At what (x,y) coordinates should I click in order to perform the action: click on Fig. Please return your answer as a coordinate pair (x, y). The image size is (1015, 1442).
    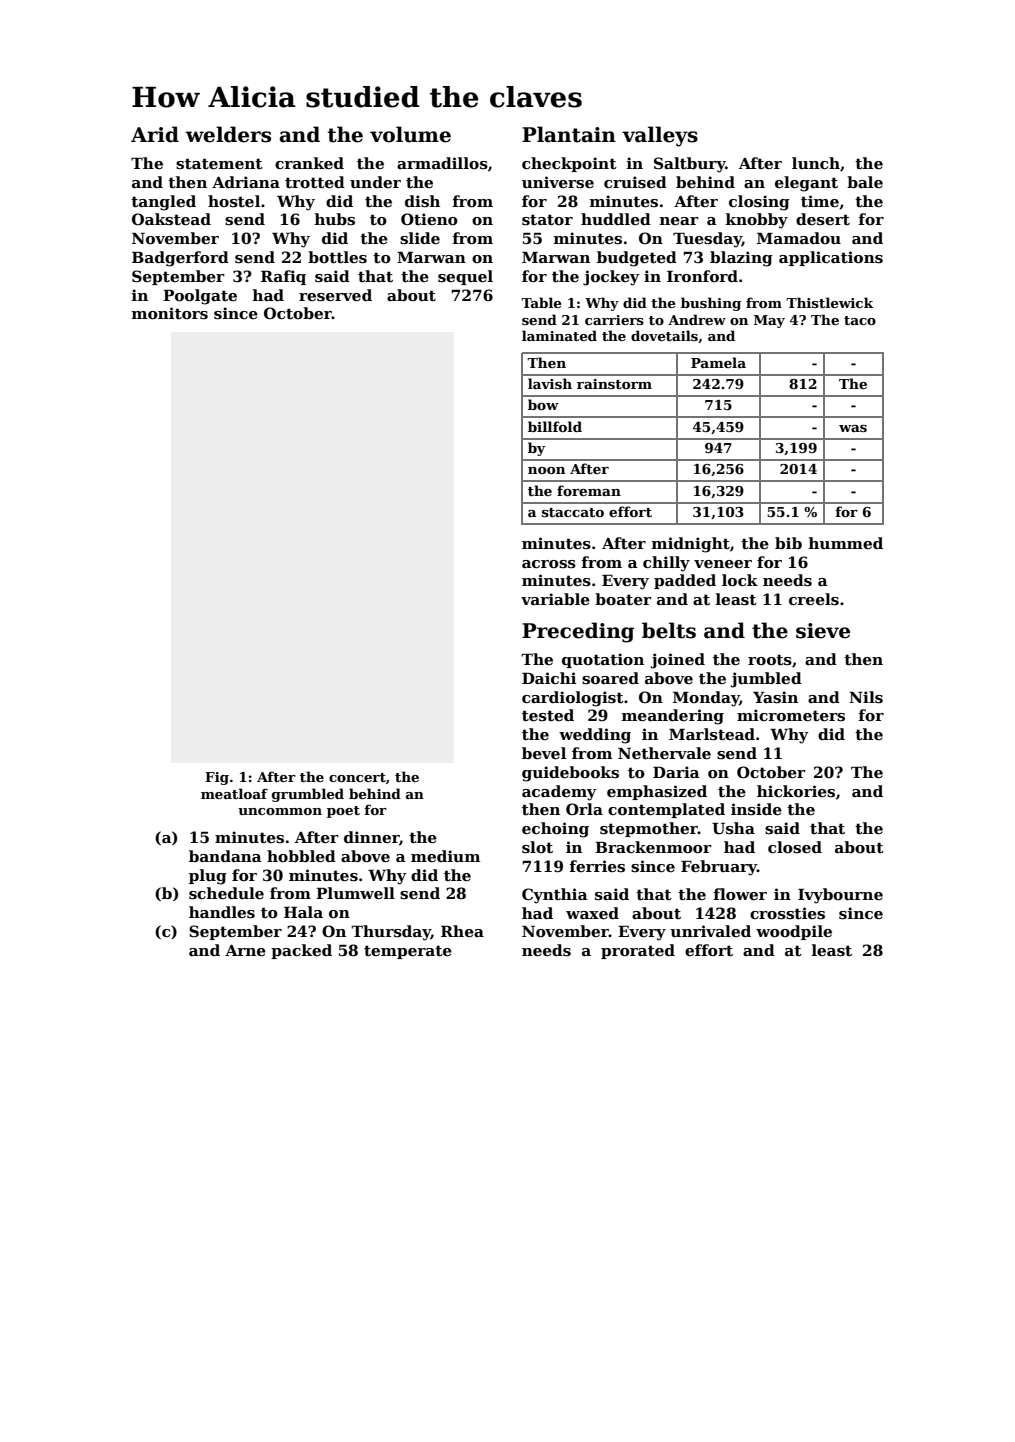
    Looking at the image, I should click on (217, 778).
